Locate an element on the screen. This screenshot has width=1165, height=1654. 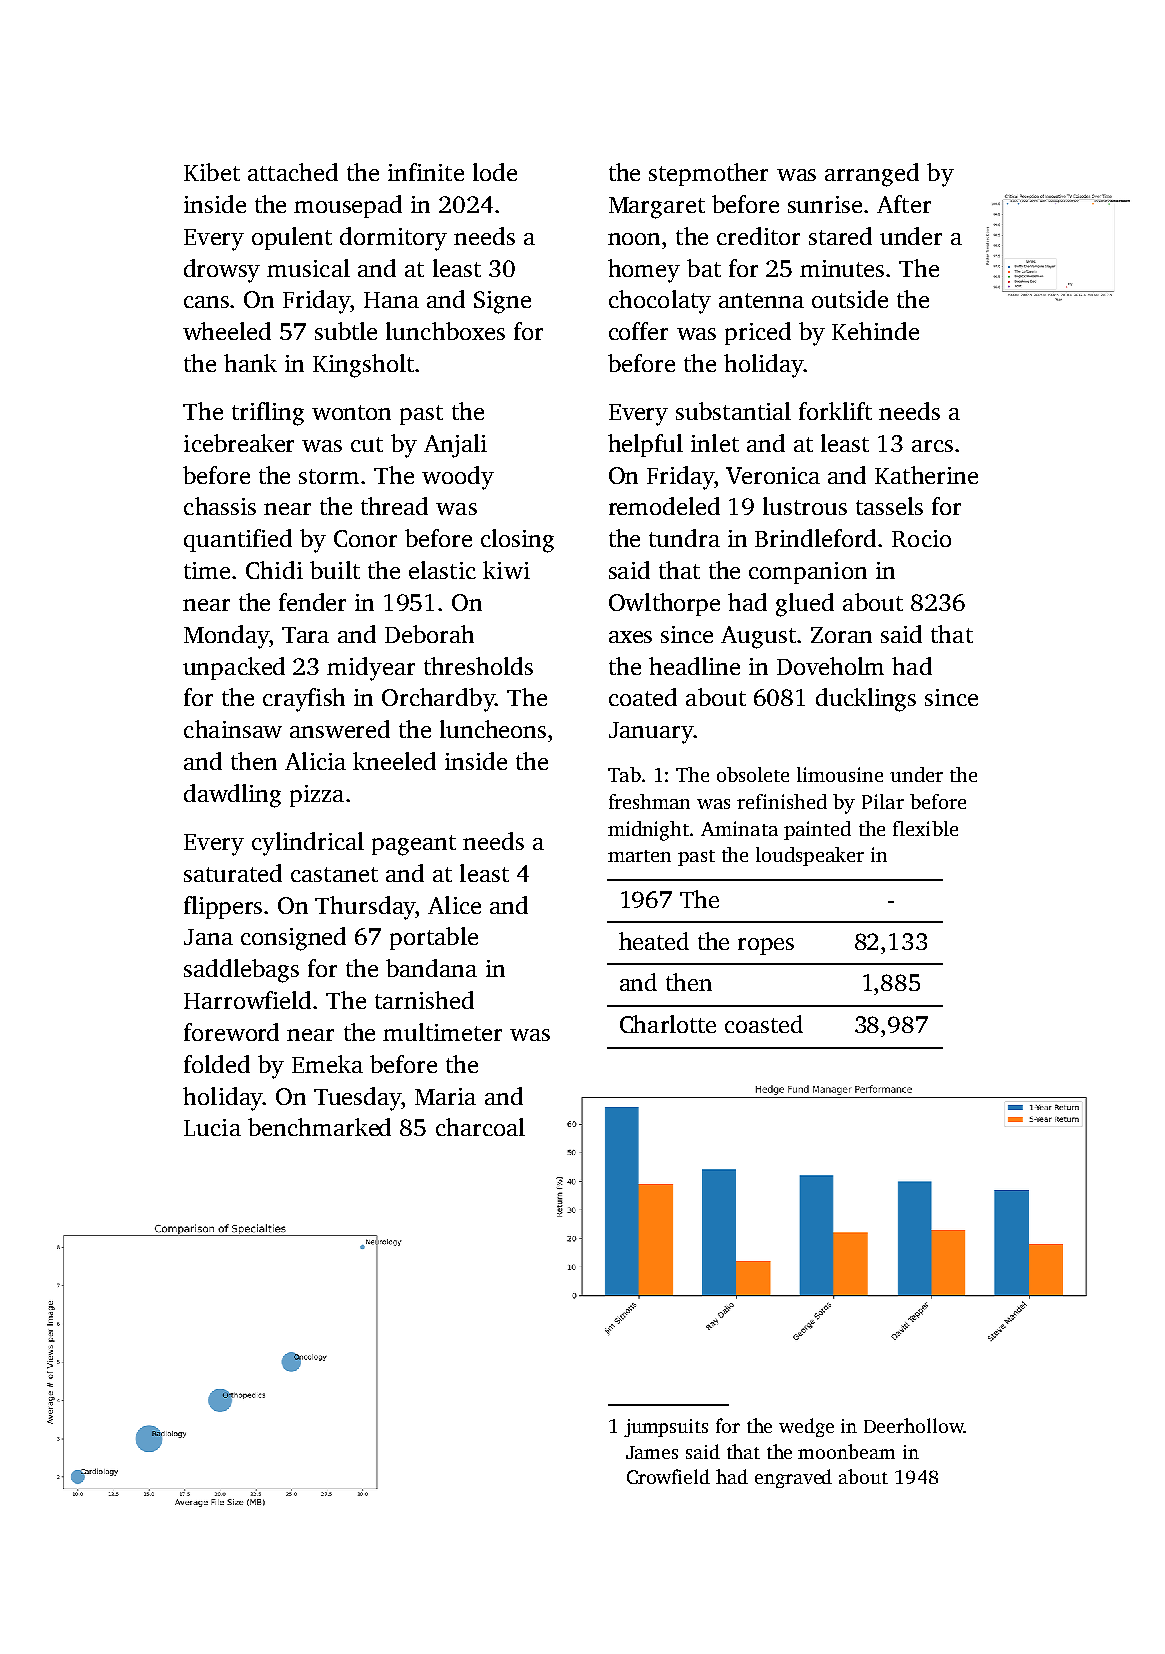
stepmother is located at coordinates (708, 174).
